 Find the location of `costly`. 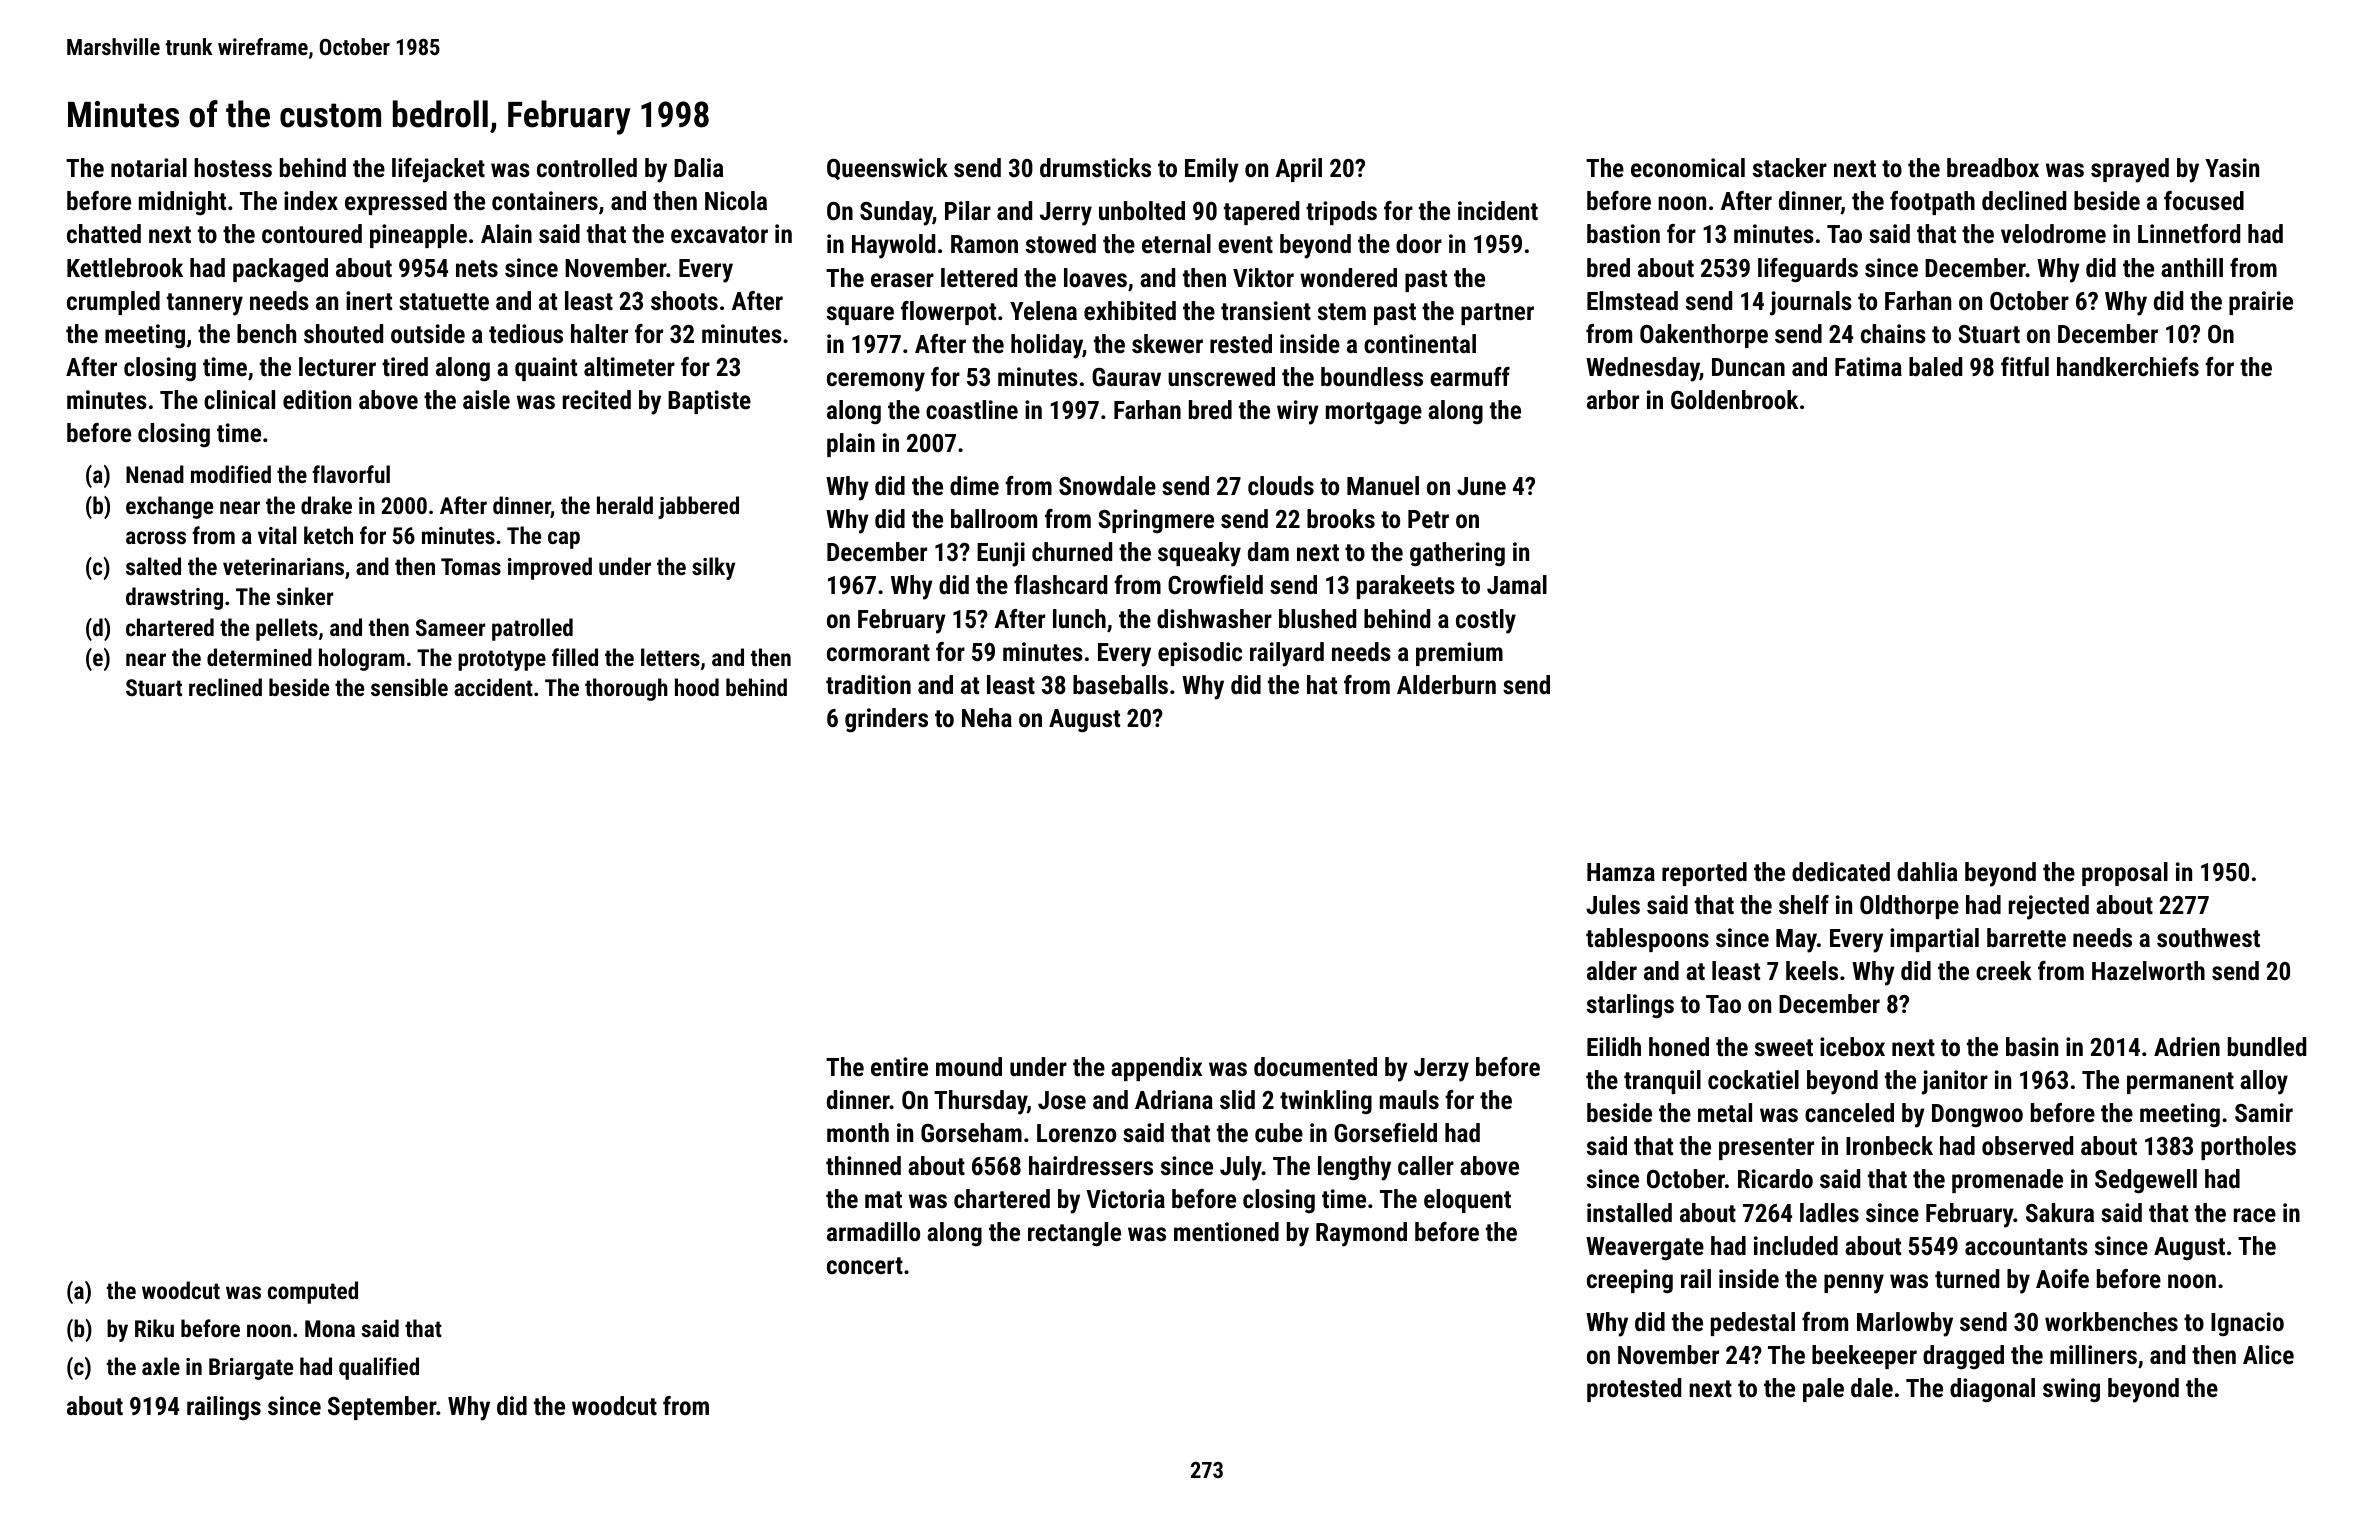

costly is located at coordinates (1486, 621).
